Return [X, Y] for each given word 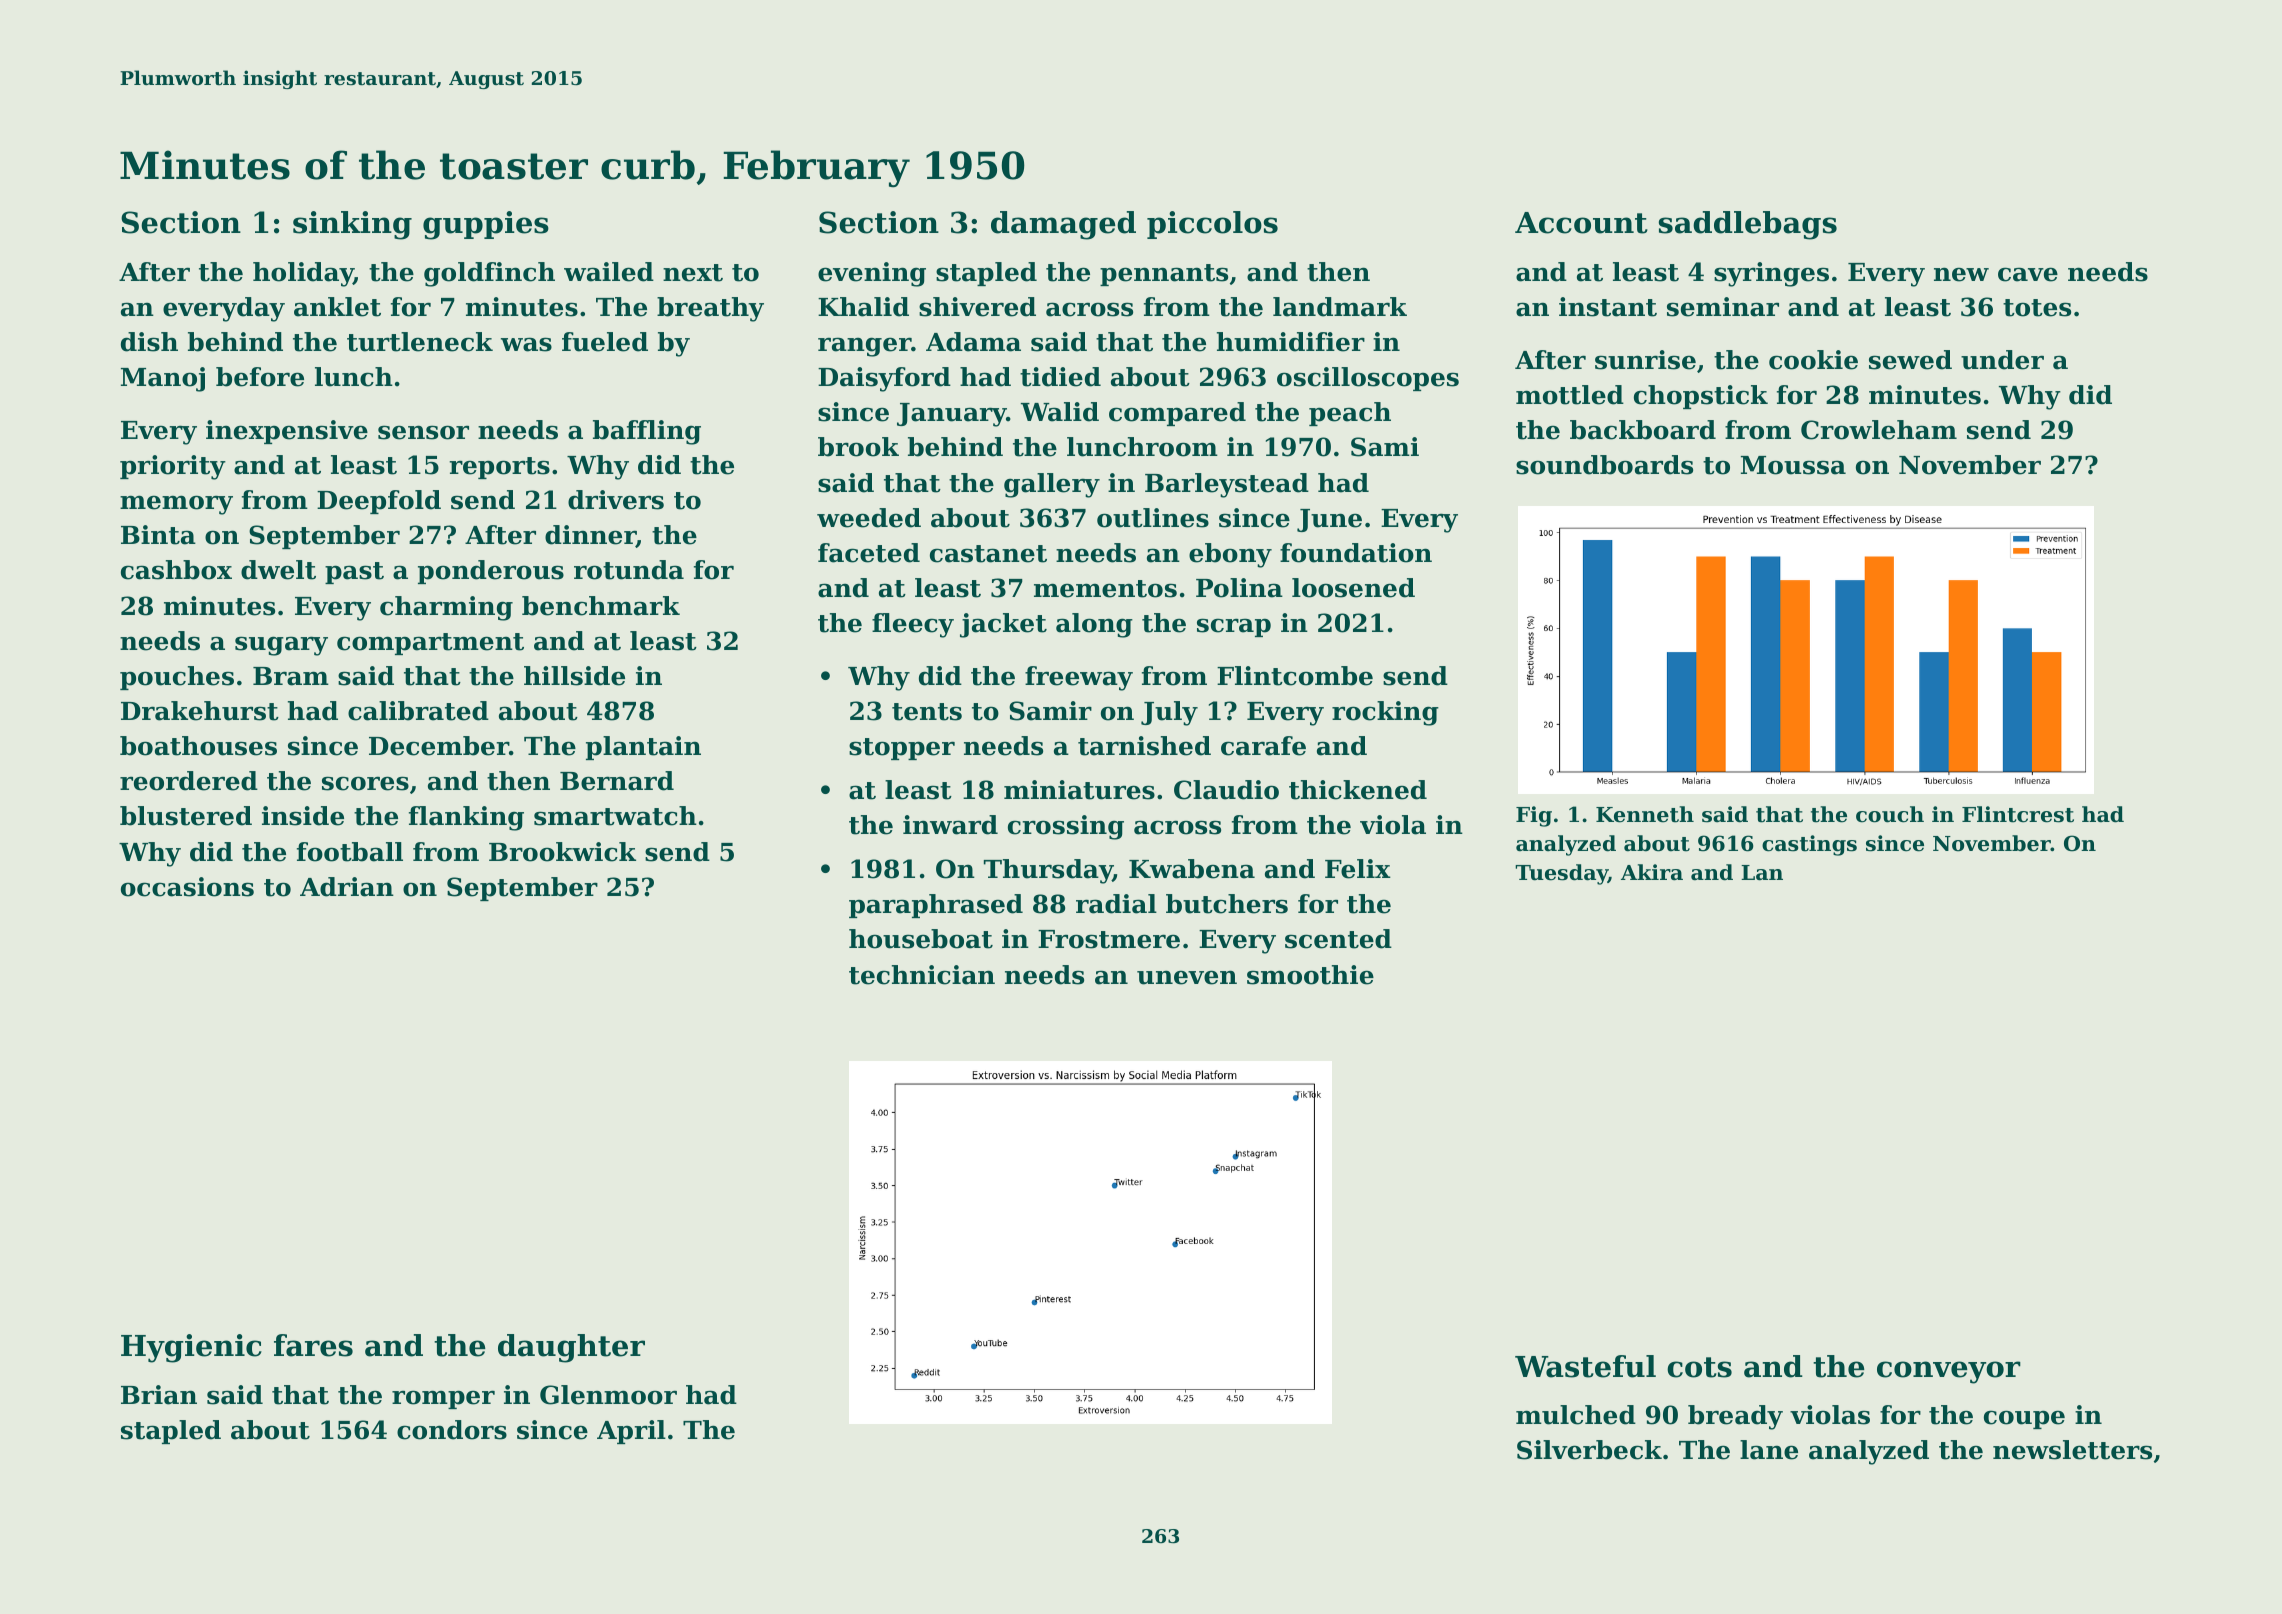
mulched [1576, 1415]
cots [1699, 1367]
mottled [1570, 395]
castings [1809, 845]
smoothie [1310, 975]
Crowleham [1879, 430]
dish [149, 342]
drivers [616, 500]
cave [2028, 274]
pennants [1164, 275]
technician [922, 975]
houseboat [921, 939]
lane [1769, 1450]
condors [452, 1430]
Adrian [347, 887]
